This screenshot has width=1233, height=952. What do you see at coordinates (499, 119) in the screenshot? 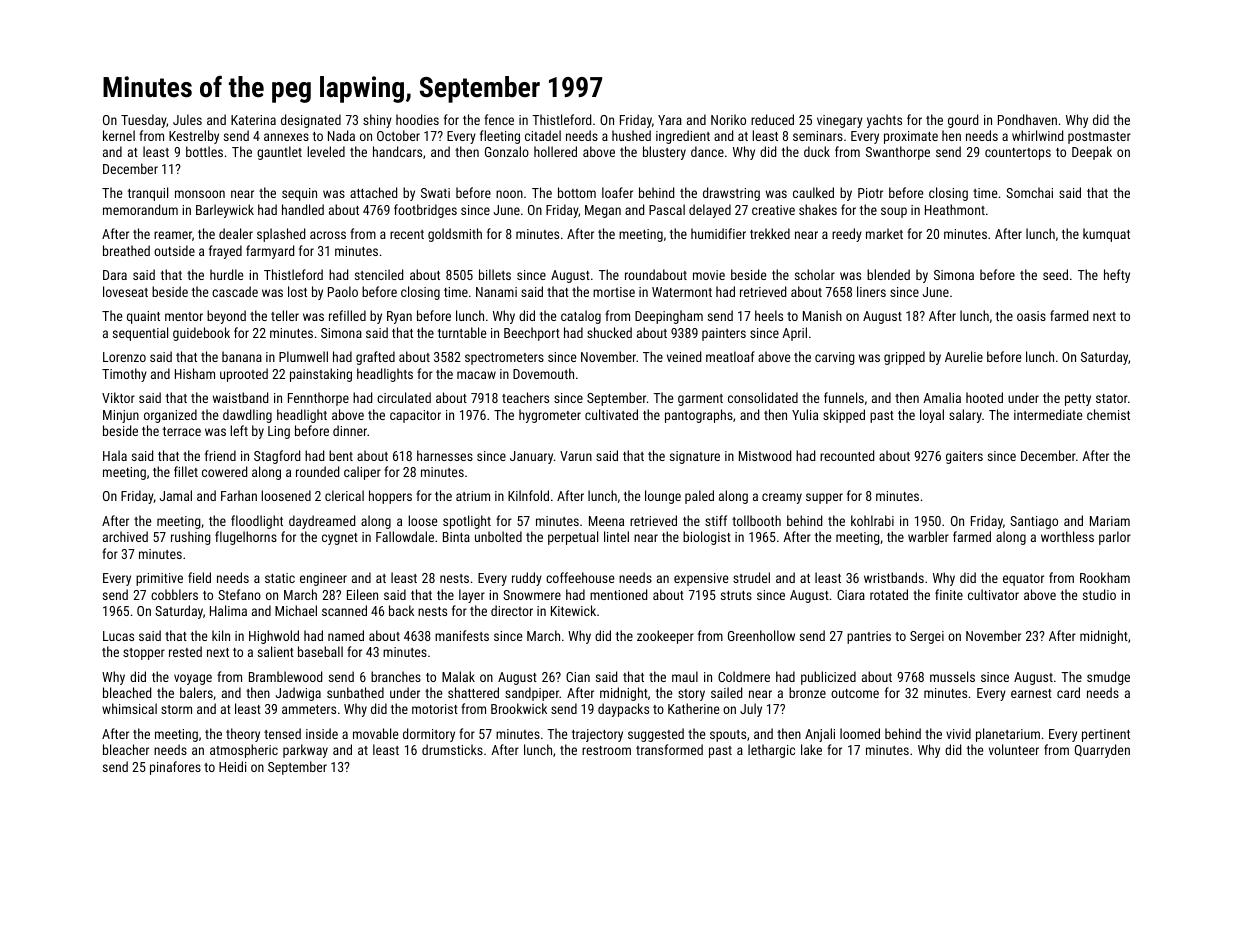
I see `fence` at bounding box center [499, 119].
